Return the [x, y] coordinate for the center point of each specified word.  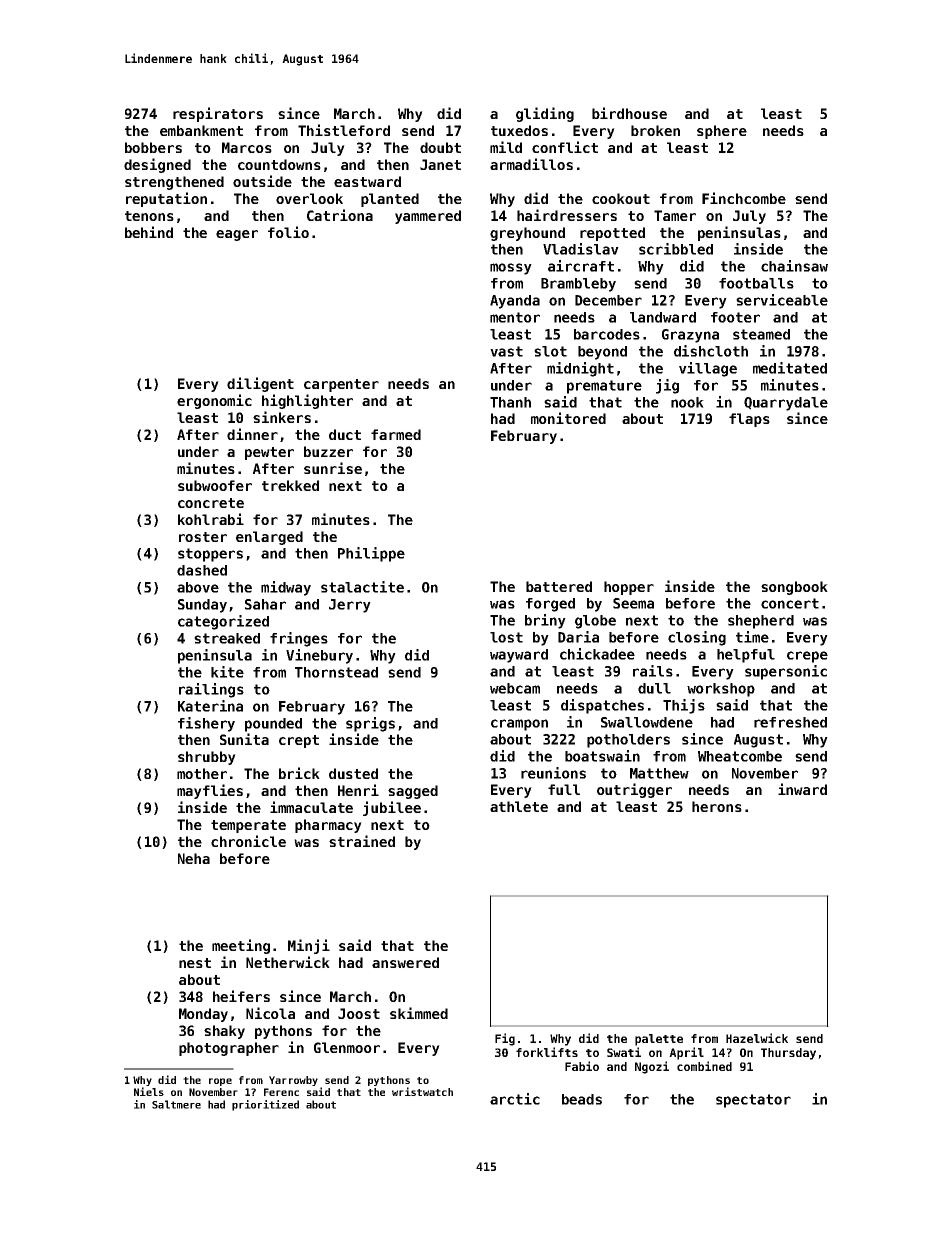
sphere [722, 132]
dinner [252, 434]
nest [195, 963]
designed [157, 165]
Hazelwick [757, 1038]
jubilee [392, 808]
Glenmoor [347, 1047]
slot [550, 351]
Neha [194, 858]
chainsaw [794, 266]
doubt [440, 147]
